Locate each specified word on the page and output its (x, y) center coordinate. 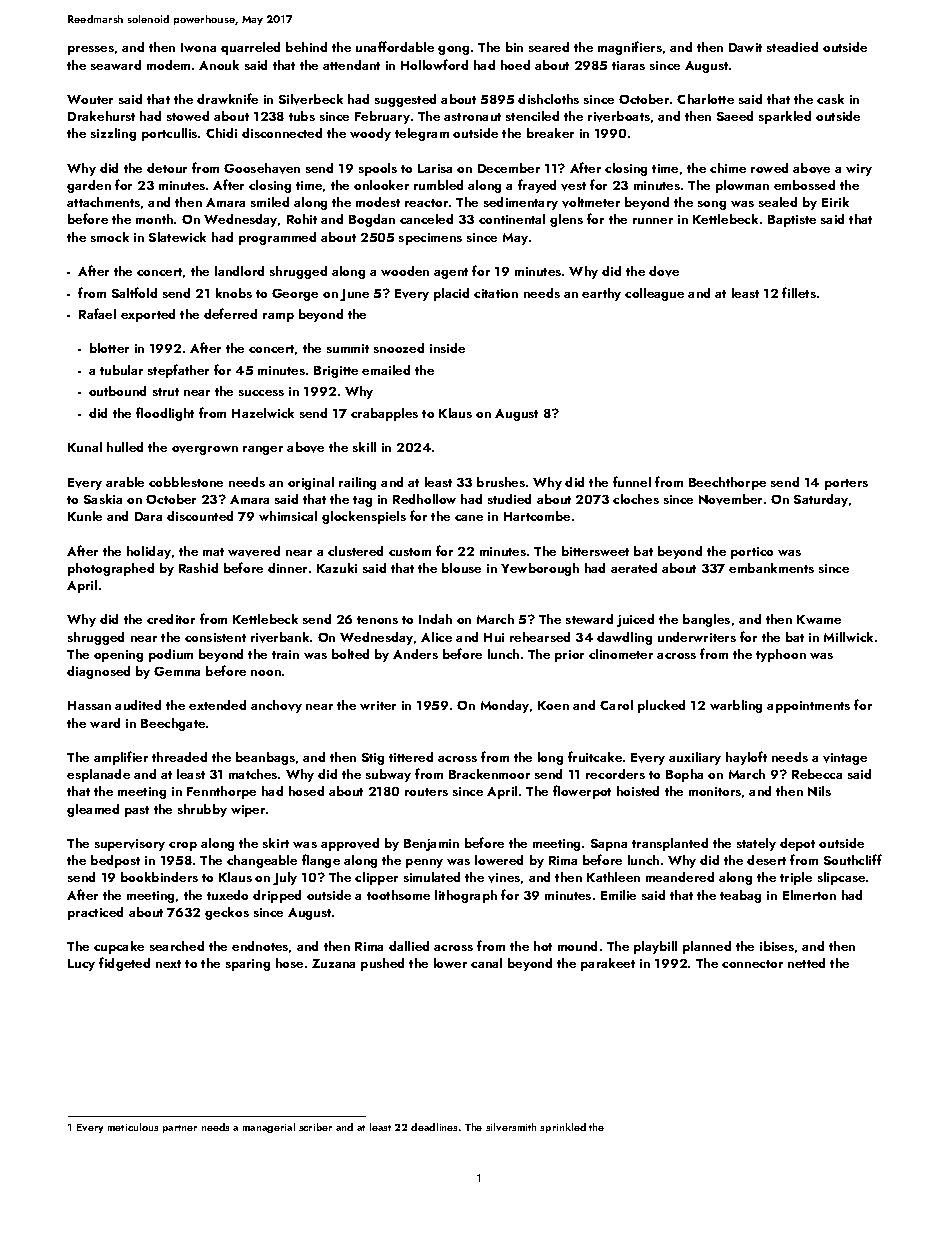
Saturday (821, 500)
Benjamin (431, 845)
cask (830, 99)
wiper (248, 811)
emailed (386, 370)
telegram (422, 134)
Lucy (81, 965)
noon (266, 673)
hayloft (746, 758)
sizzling (113, 134)
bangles (706, 620)
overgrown (205, 450)
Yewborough (540, 569)
